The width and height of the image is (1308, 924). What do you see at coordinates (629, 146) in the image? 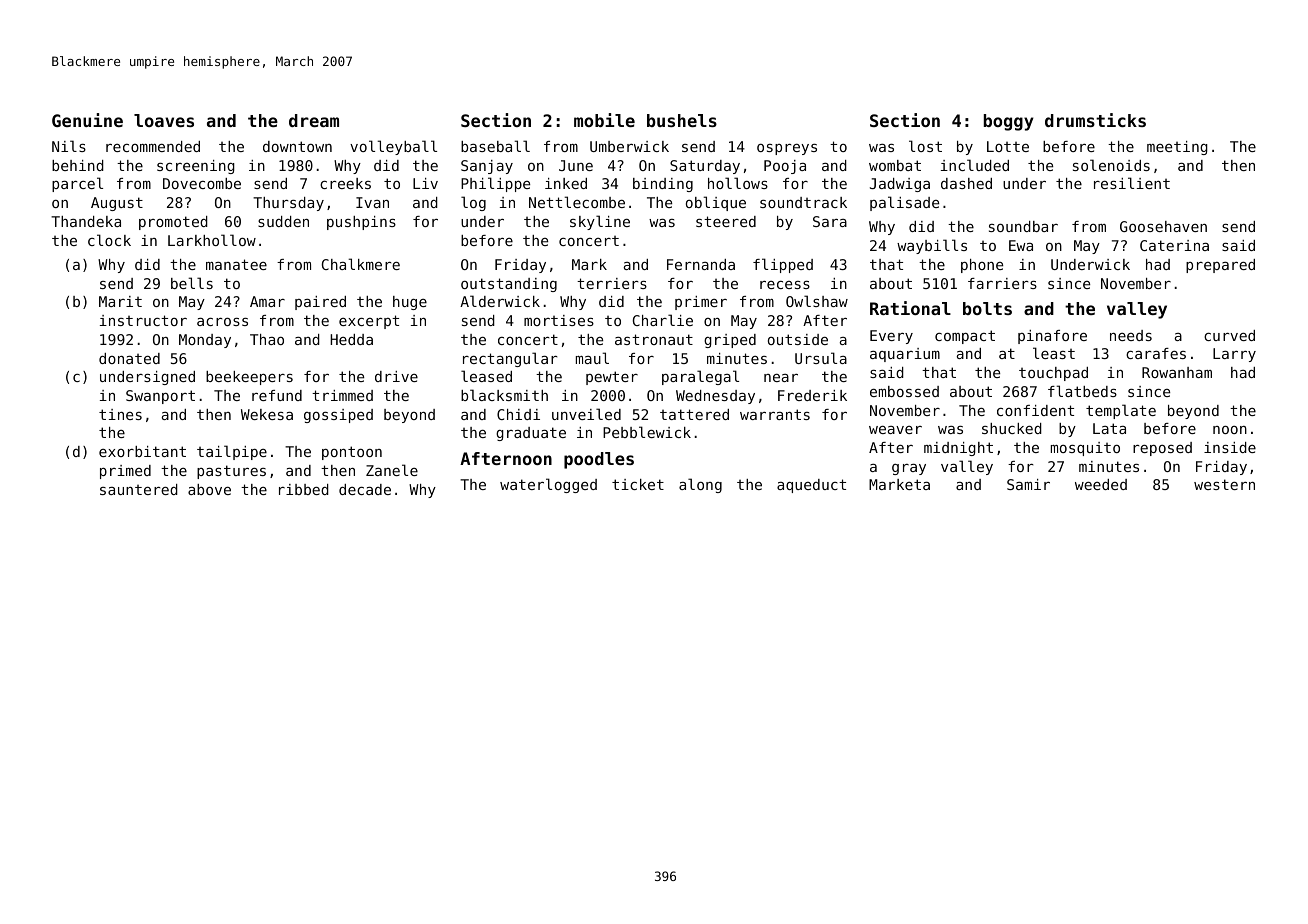
I see `Umberwick` at bounding box center [629, 146].
